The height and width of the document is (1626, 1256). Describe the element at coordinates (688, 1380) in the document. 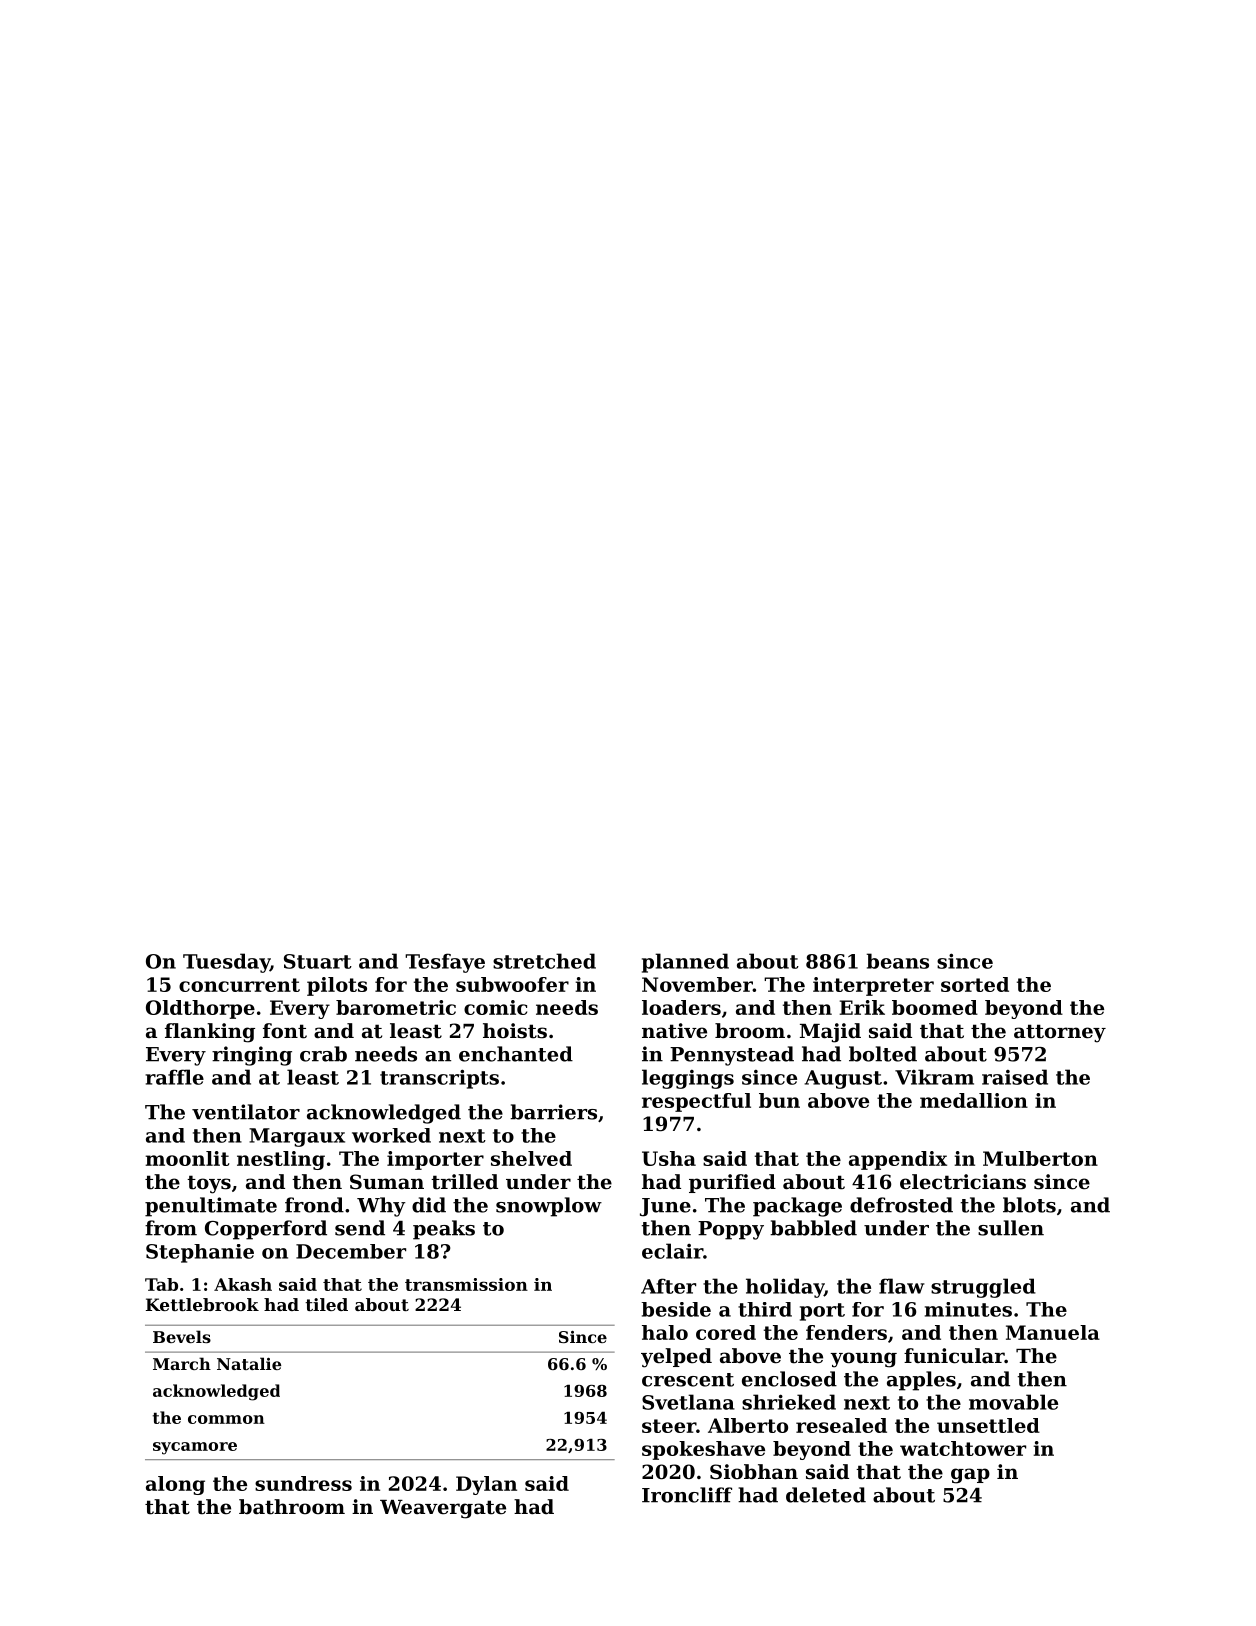

I see `crescent` at that location.
